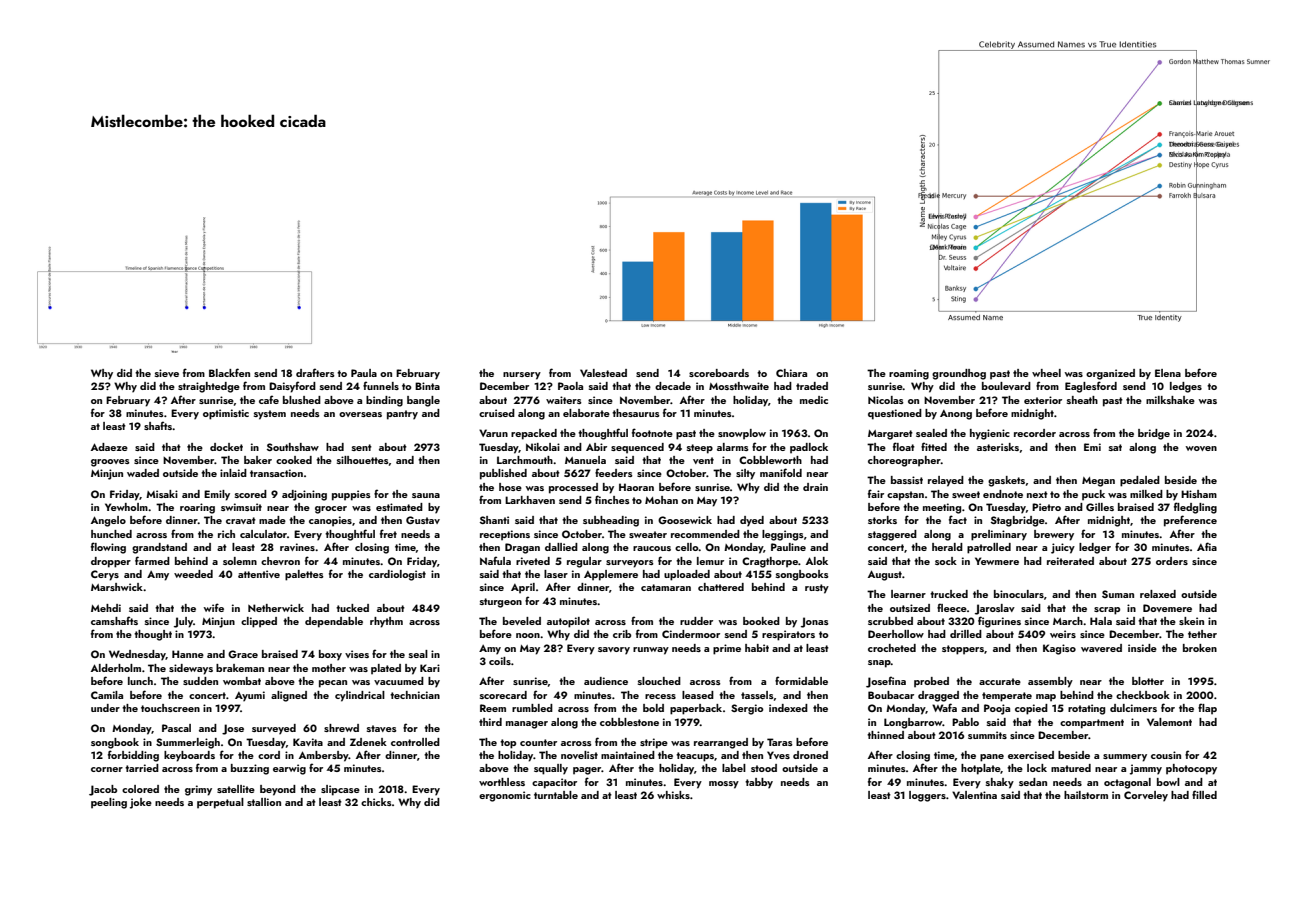  Describe the element at coordinates (997, 709) in the screenshot. I see `Pooja` at that location.
